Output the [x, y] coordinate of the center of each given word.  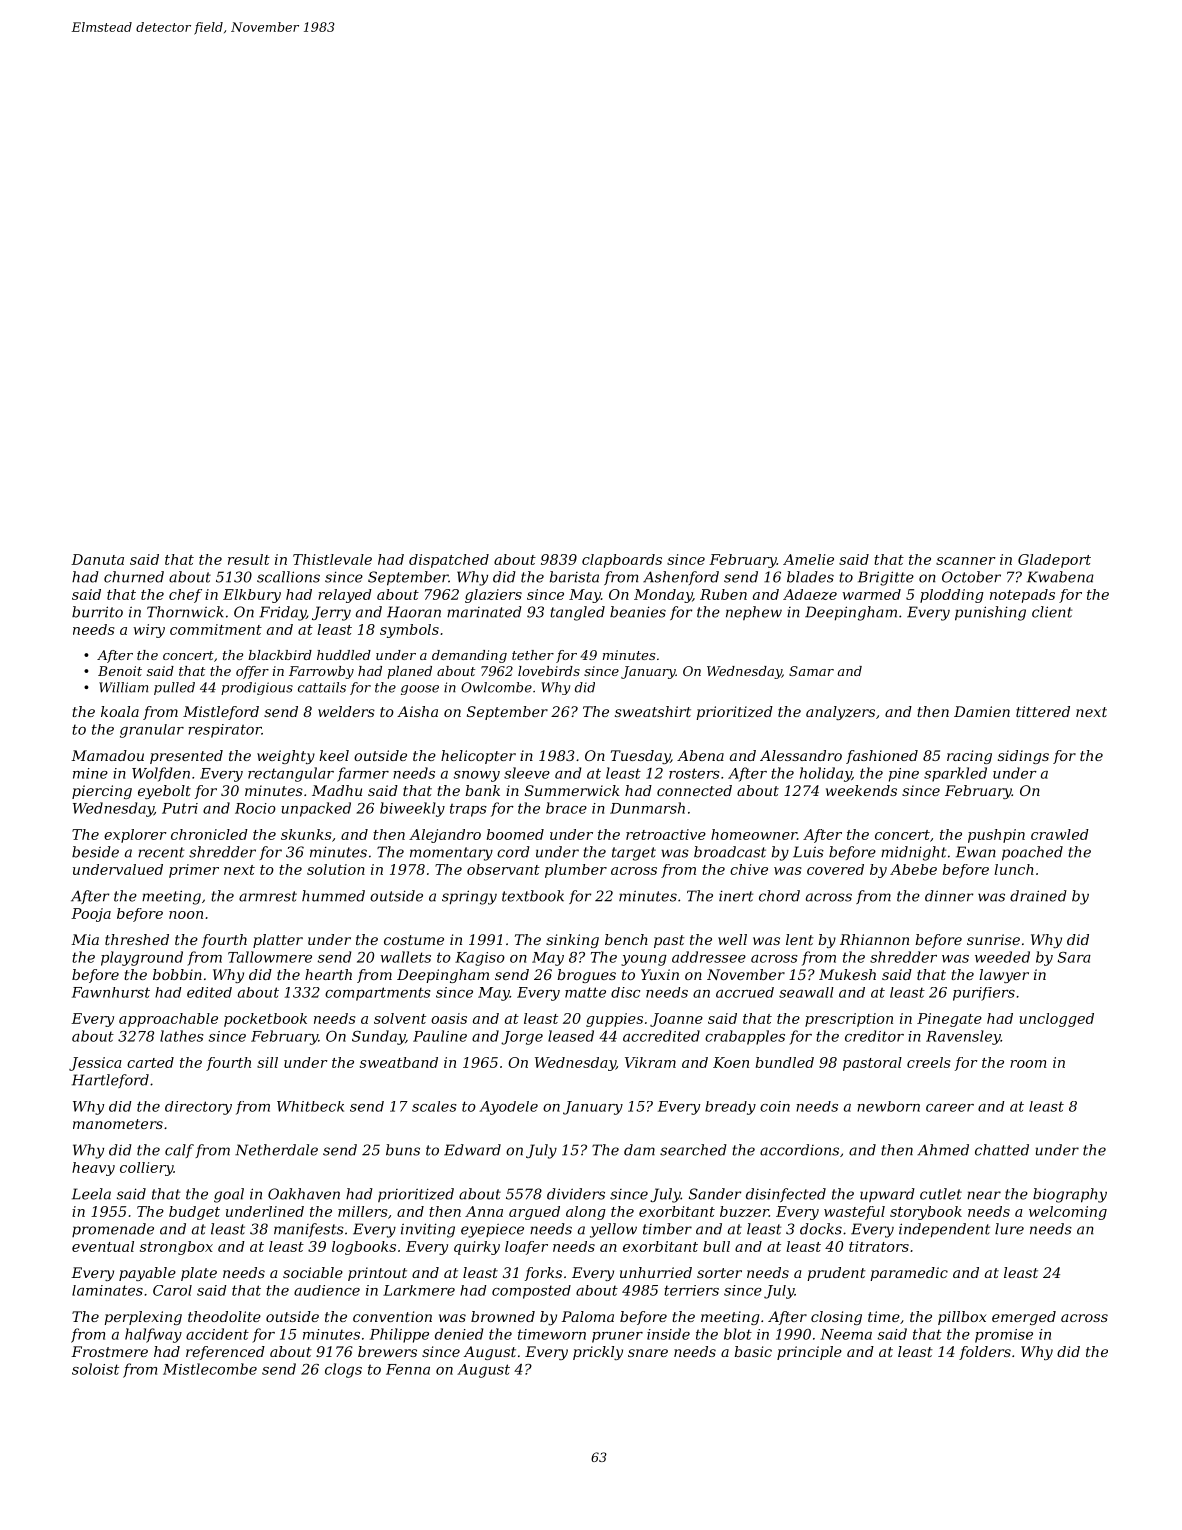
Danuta [97, 559]
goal [229, 1195]
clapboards [622, 561]
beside [95, 852]
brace [566, 808]
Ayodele [508, 1108]
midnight [913, 853]
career [950, 1108]
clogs [343, 1370]
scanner [966, 561]
